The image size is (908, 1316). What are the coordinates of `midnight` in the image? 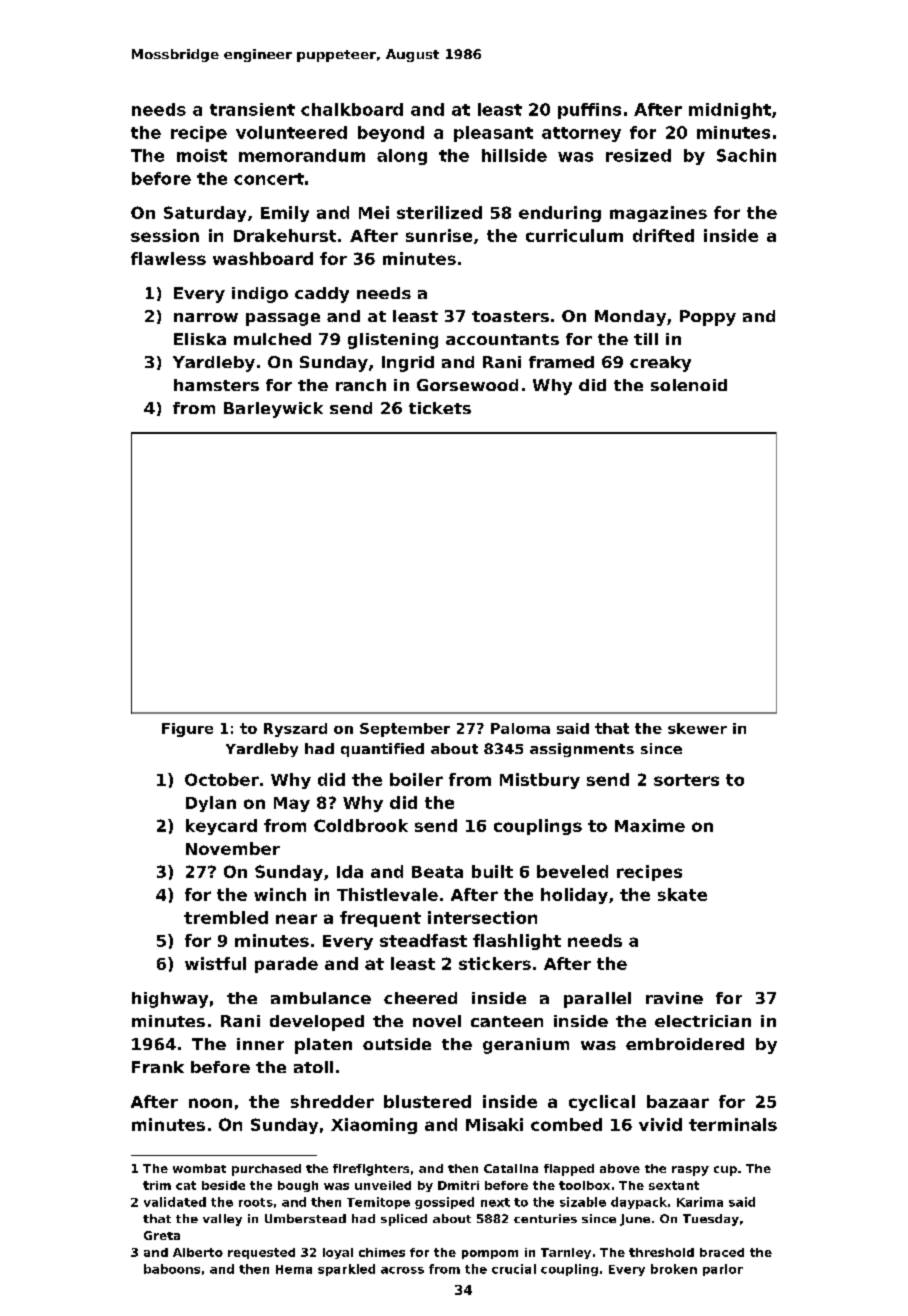 It's located at (730, 111).
